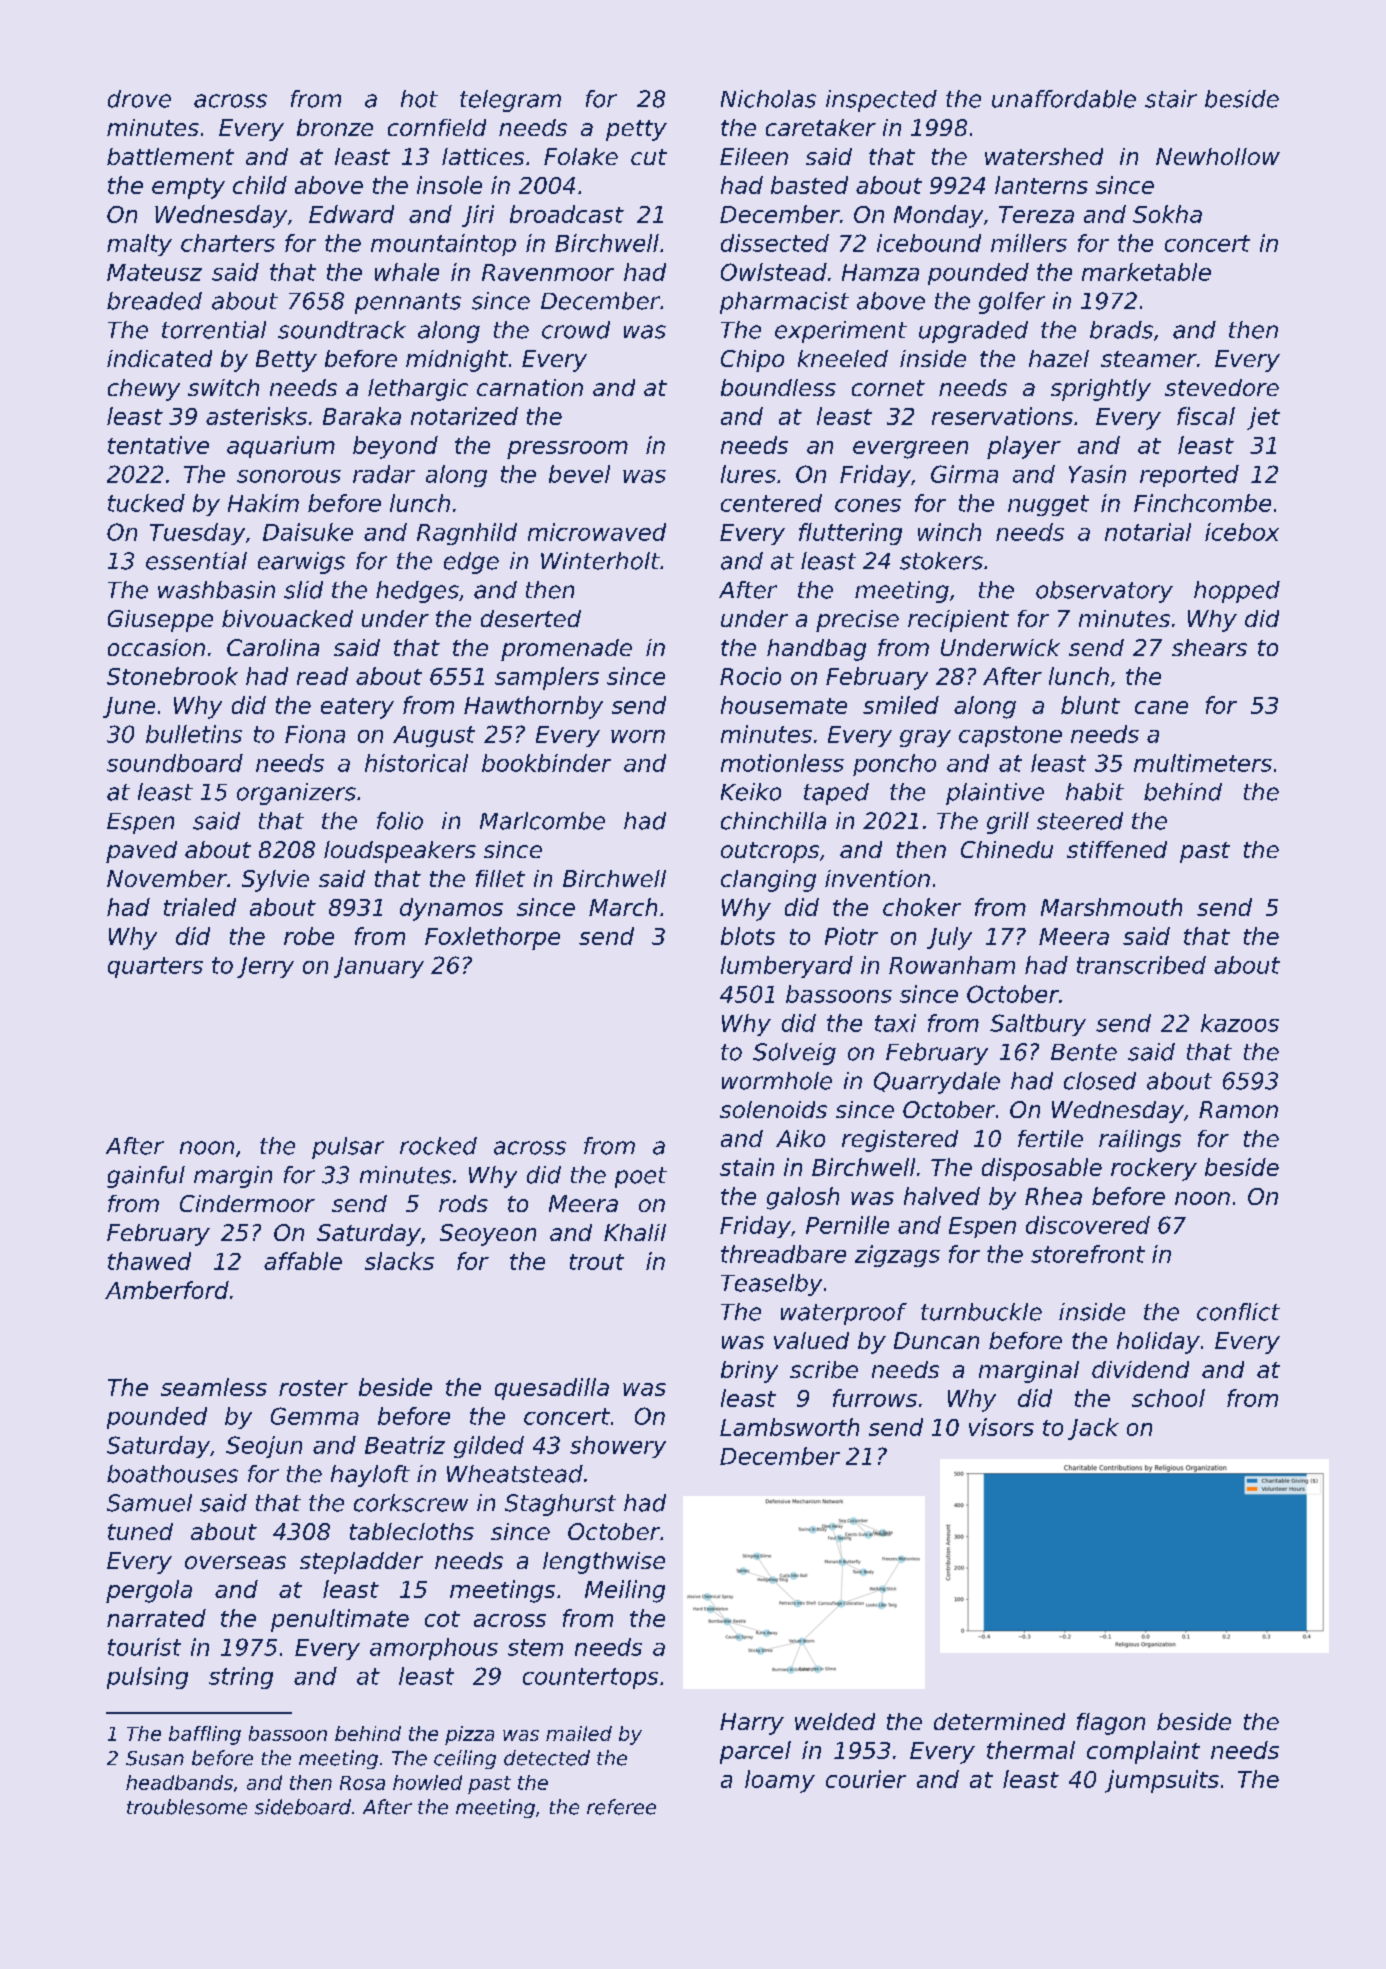 This screenshot has height=1969, width=1386. What do you see at coordinates (1064, 99) in the screenshot?
I see `unaffordable` at bounding box center [1064, 99].
